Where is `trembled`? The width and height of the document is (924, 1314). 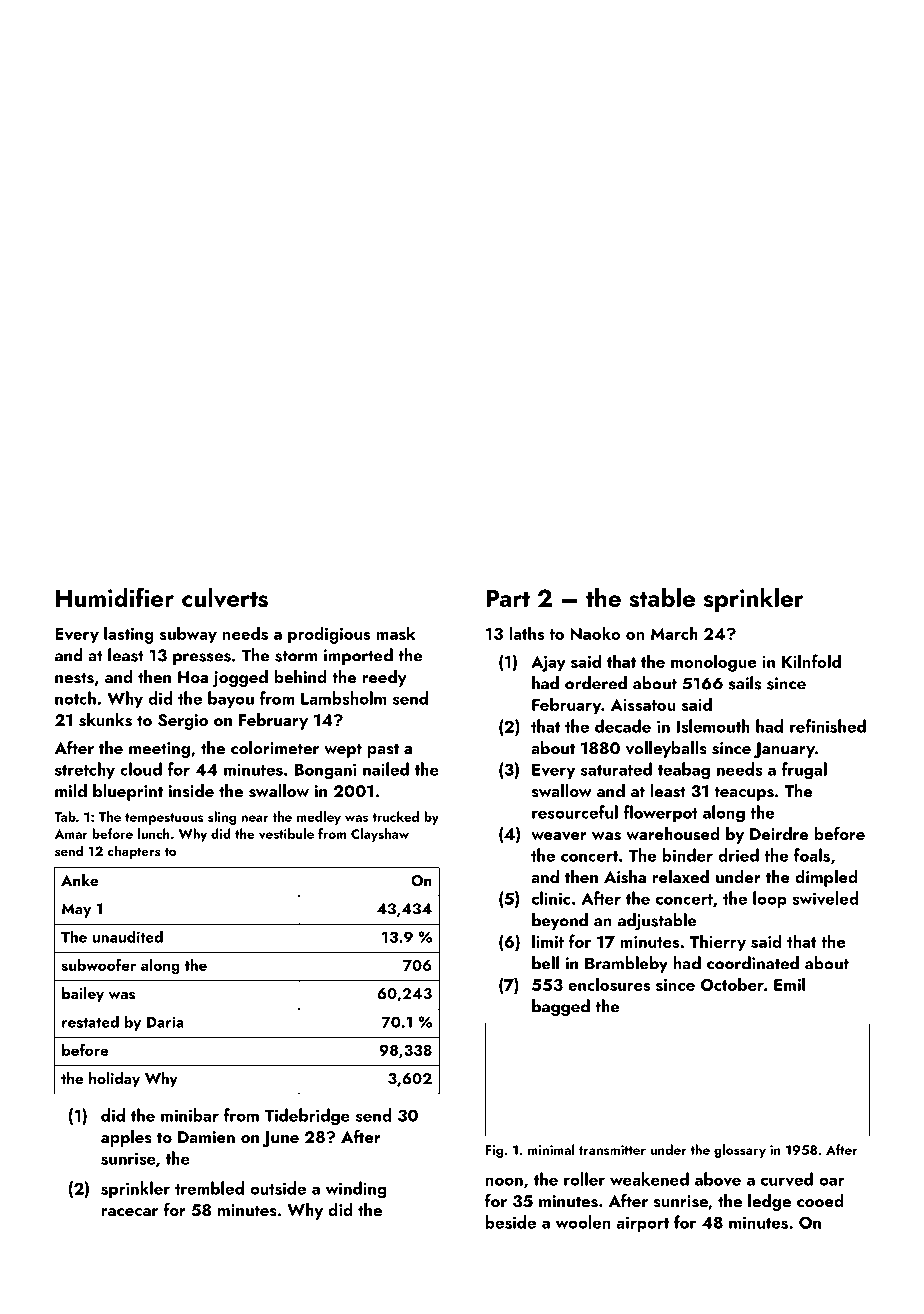 trembled is located at coordinates (209, 1188).
